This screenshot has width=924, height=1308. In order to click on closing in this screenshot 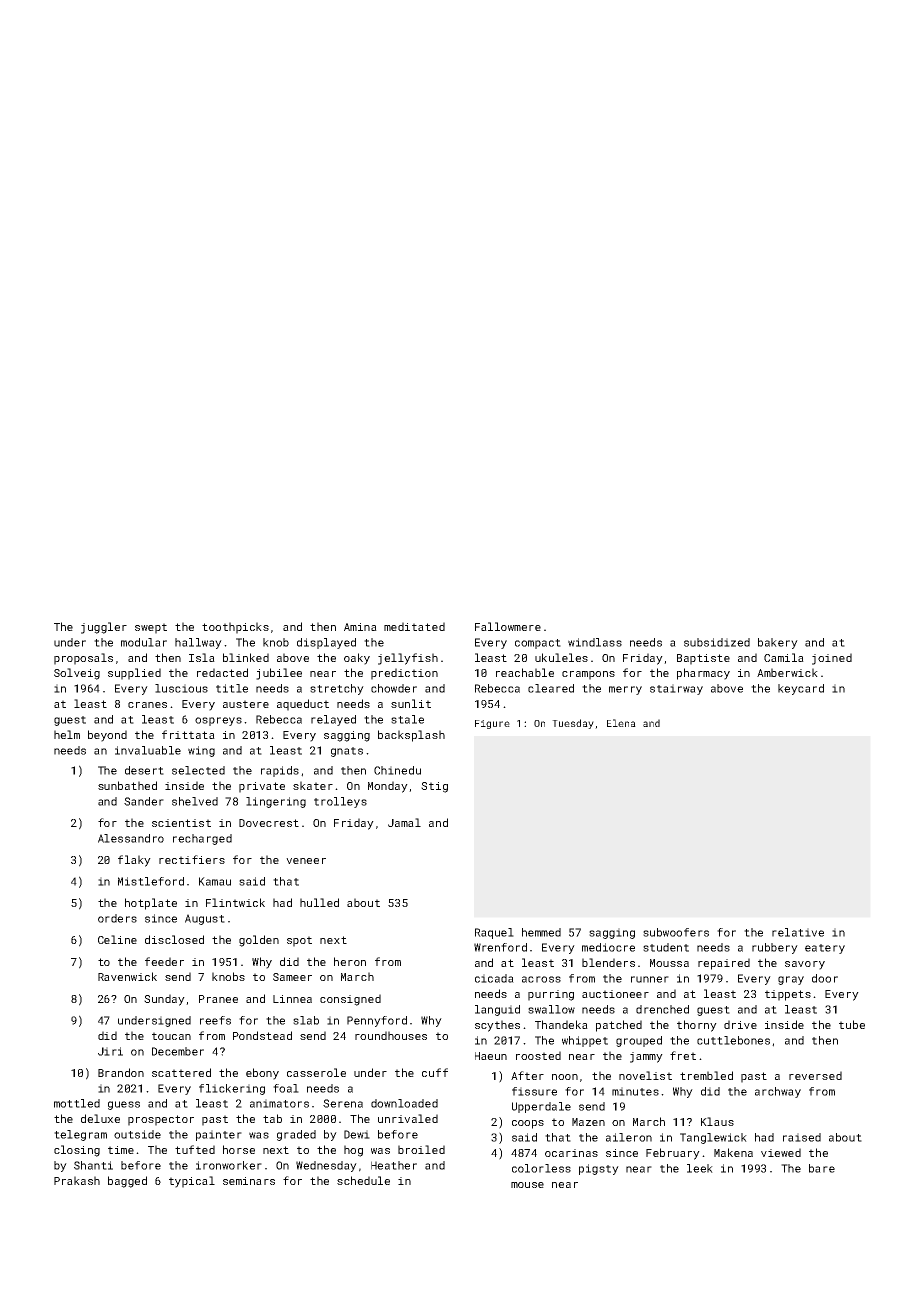, I will do `click(77, 1151)`.
